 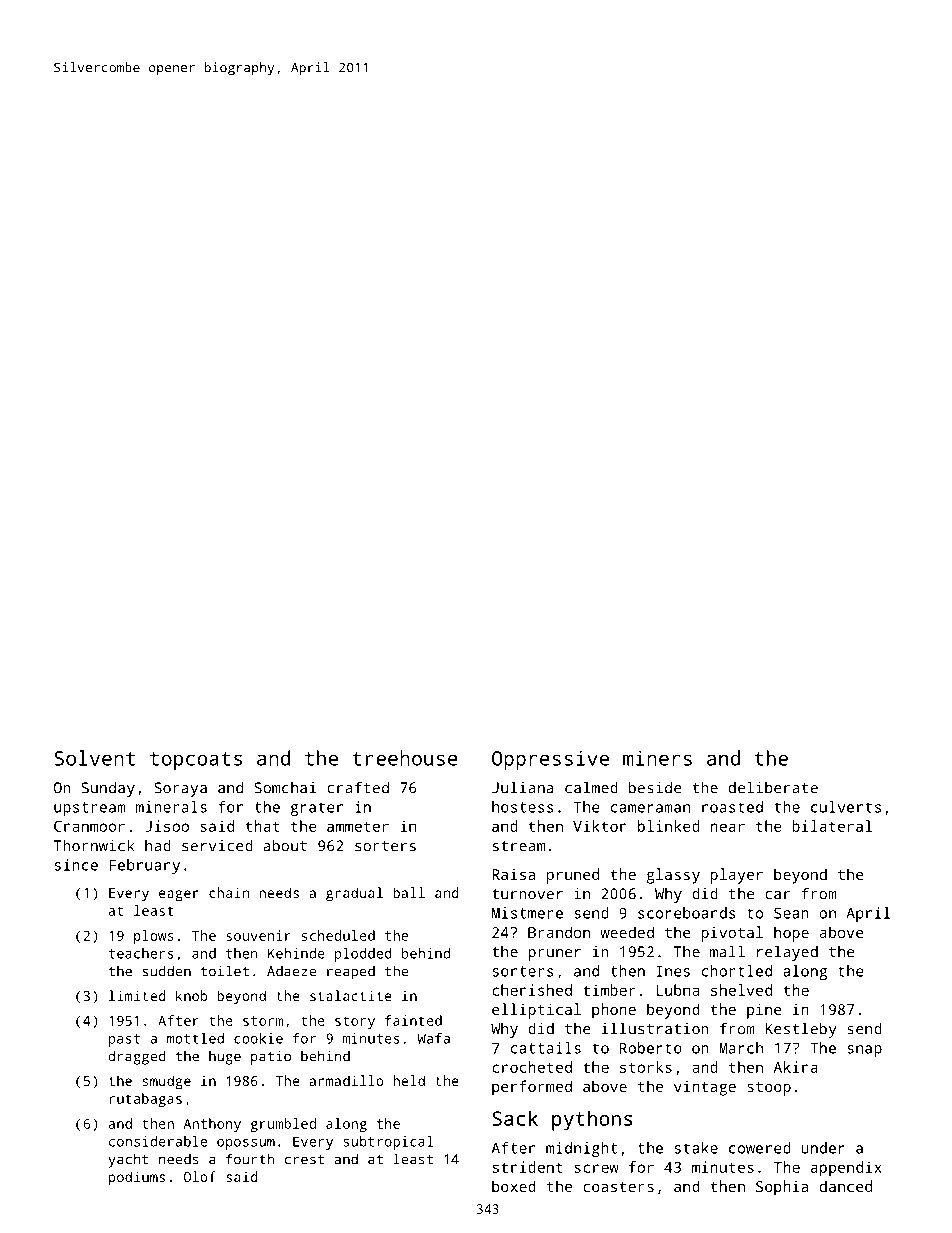 I want to click on grater, so click(x=317, y=809).
